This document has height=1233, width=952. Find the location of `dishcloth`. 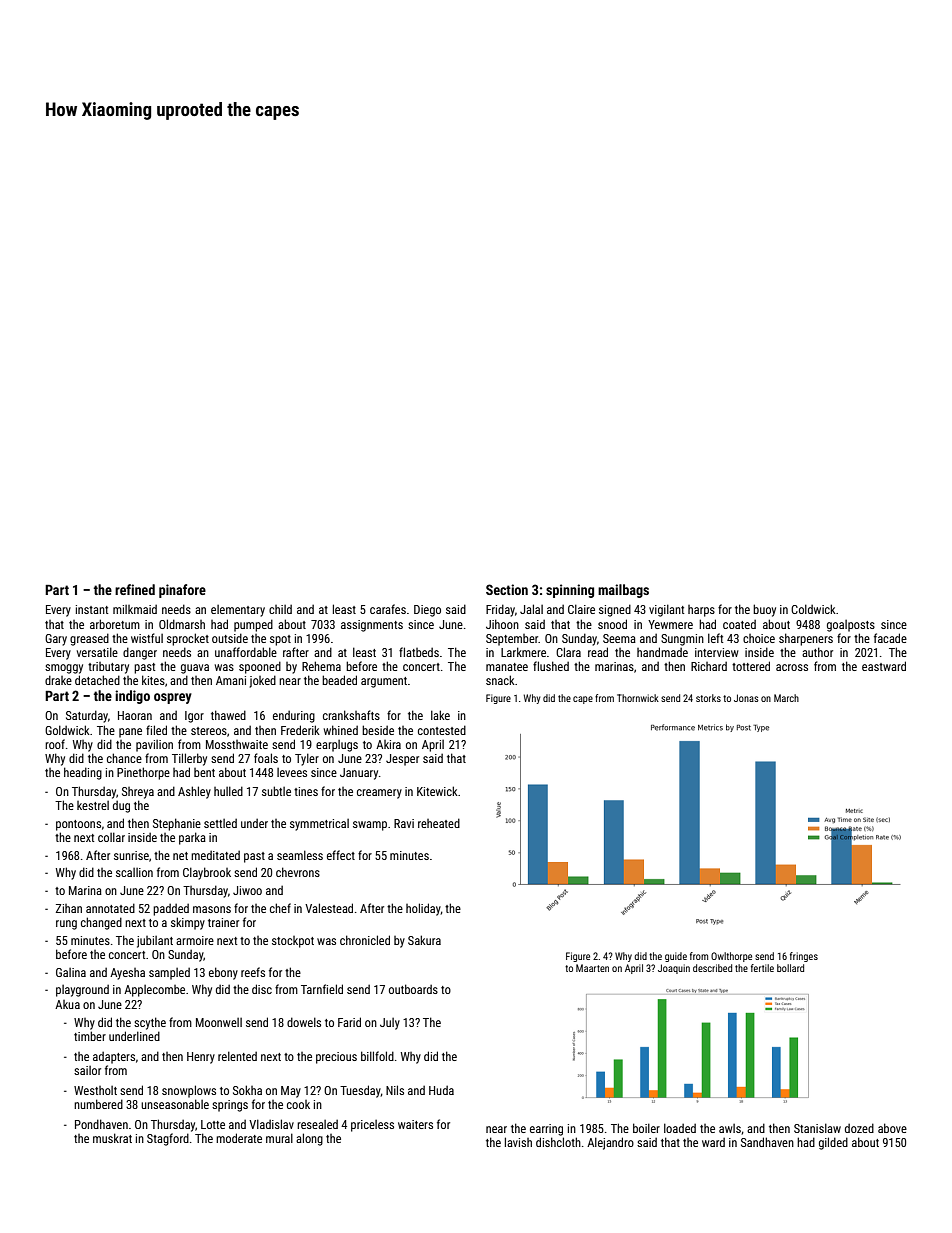

dishcloth is located at coordinates (558, 1142).
